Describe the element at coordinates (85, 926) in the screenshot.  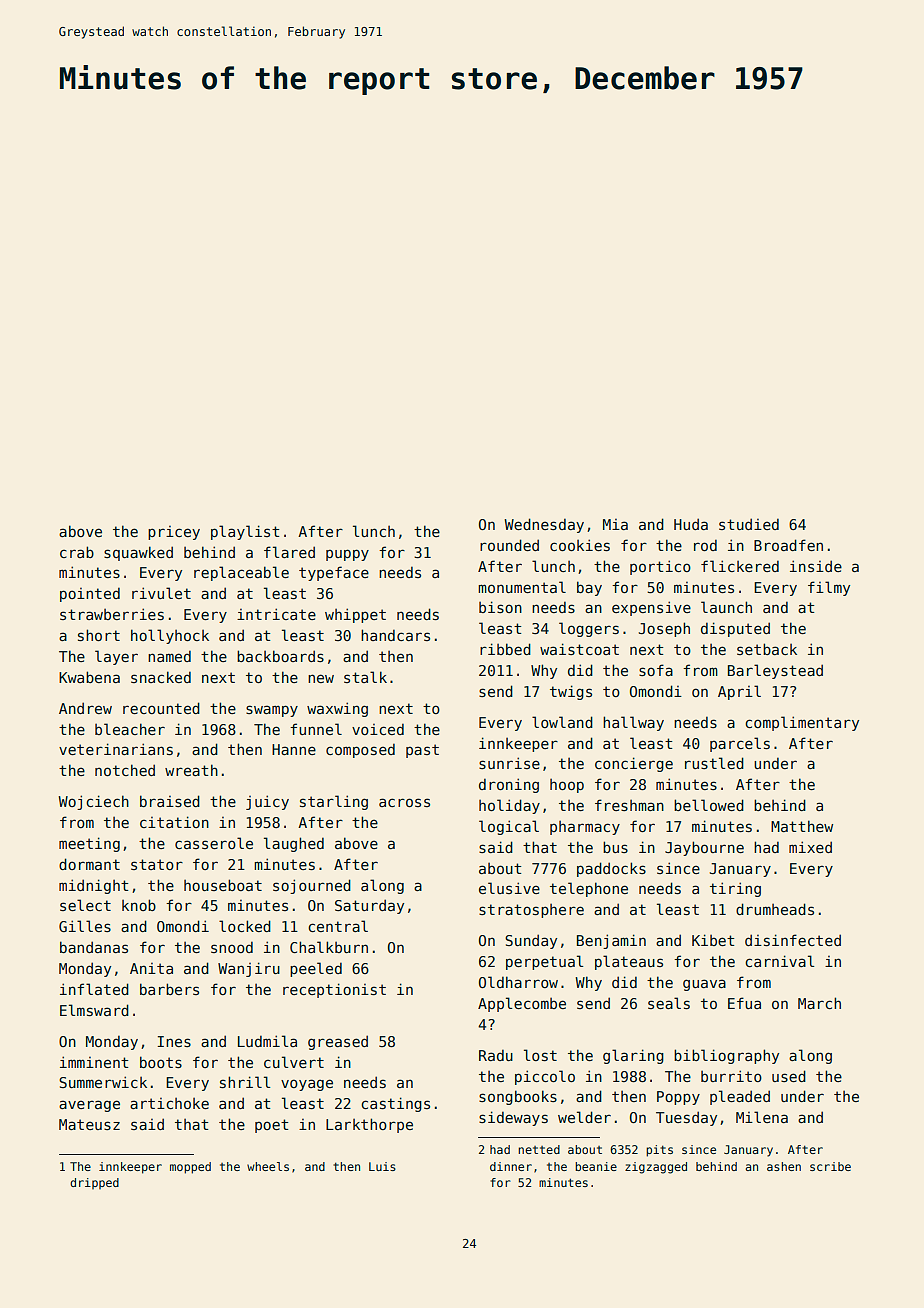
I see `Gilles` at that location.
